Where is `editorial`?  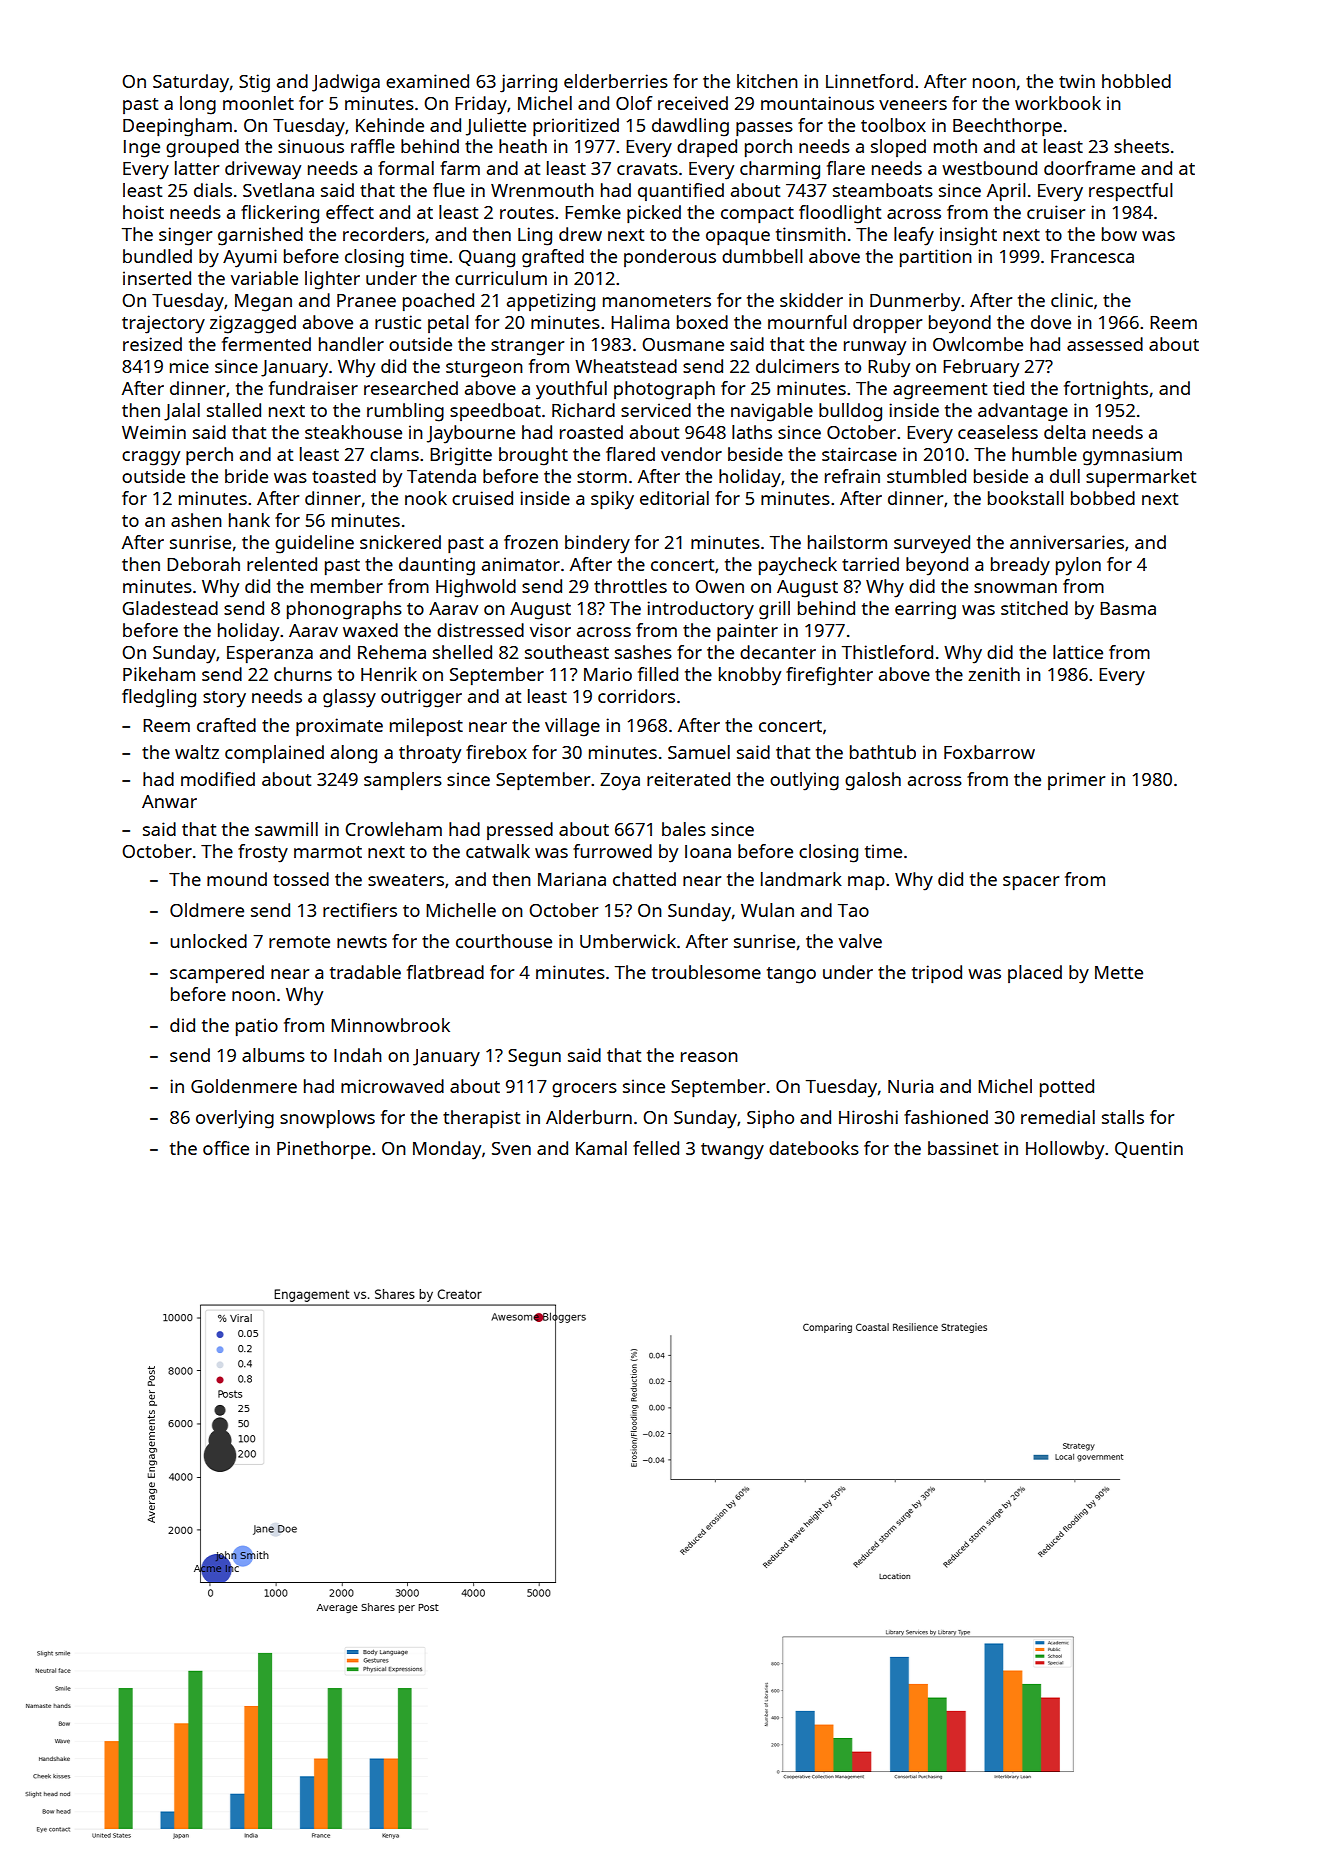 editorial is located at coordinates (674, 498).
